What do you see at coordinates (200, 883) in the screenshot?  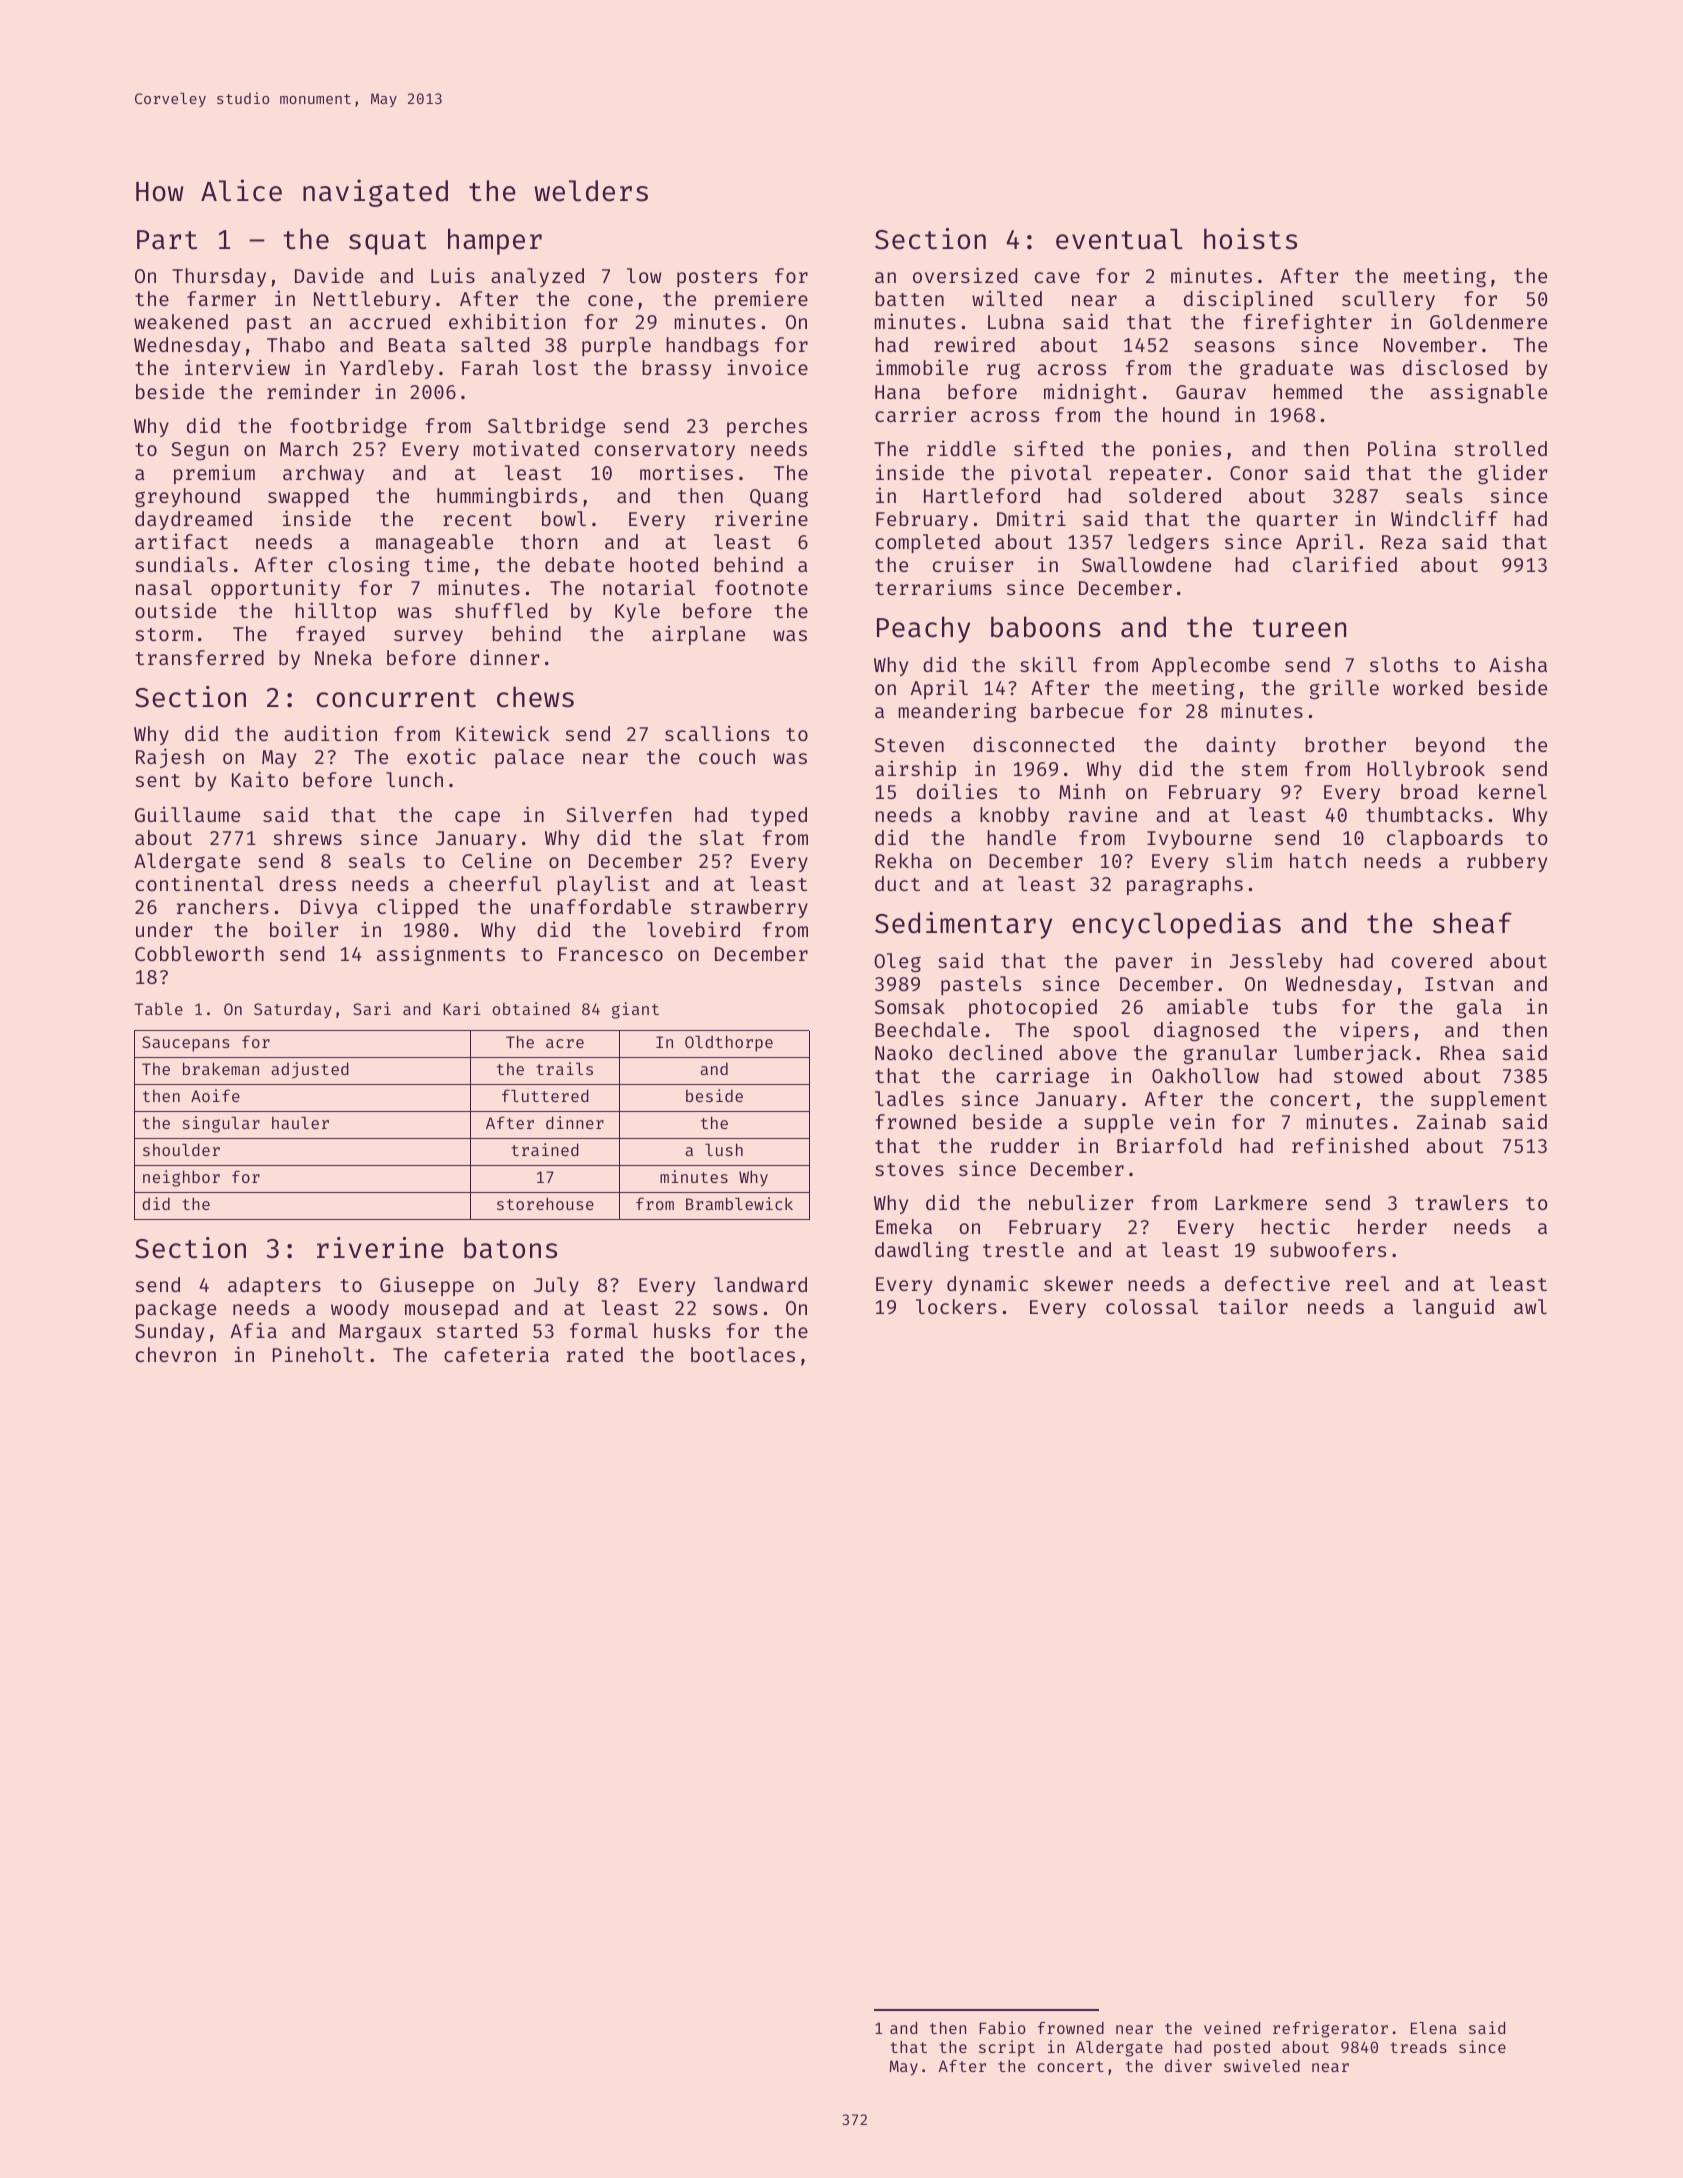 I see `continental` at bounding box center [200, 883].
